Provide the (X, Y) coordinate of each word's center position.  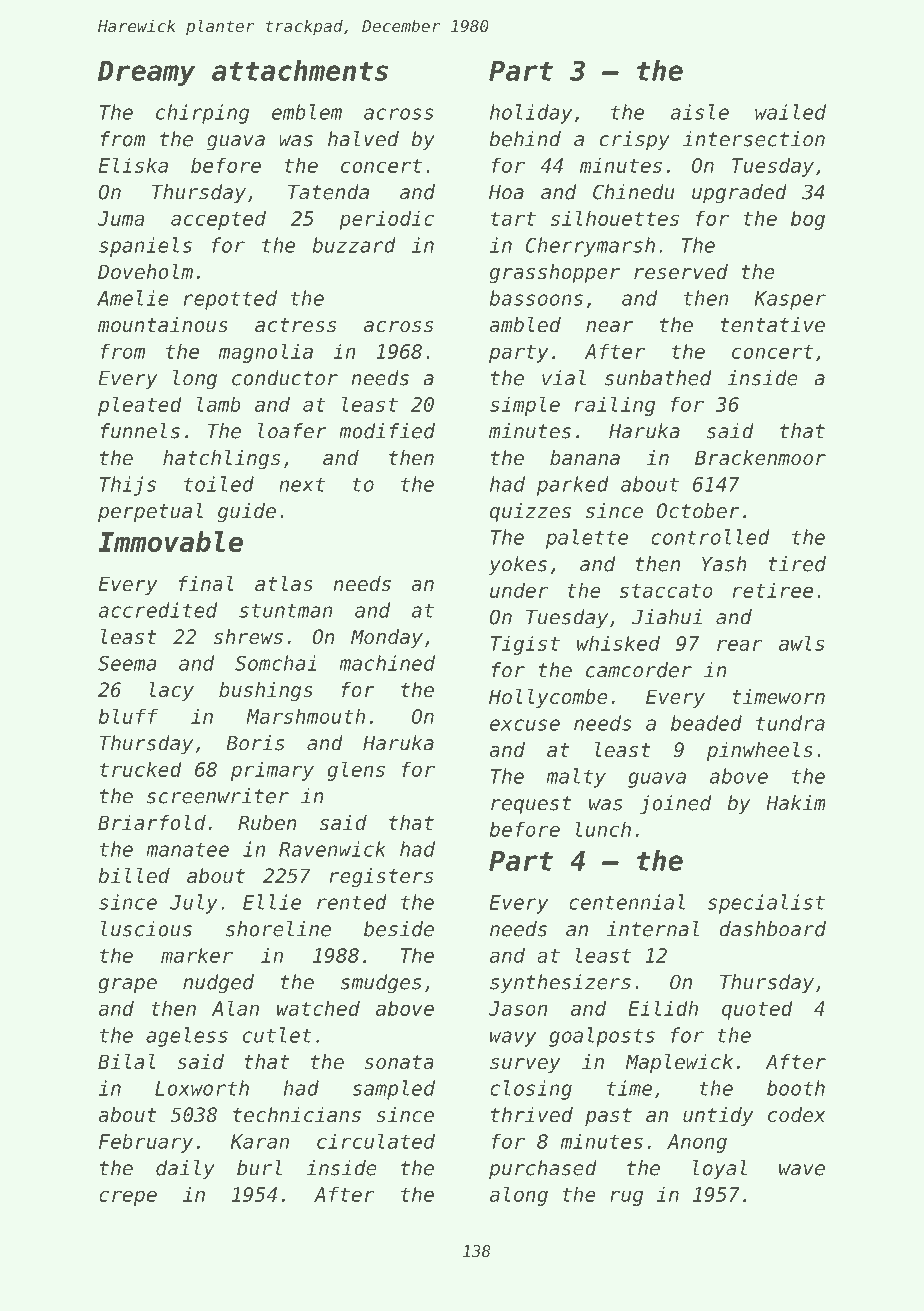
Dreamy (146, 73)
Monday (387, 638)
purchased (543, 1170)
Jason (518, 1008)
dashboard (773, 929)
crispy (635, 141)
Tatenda (328, 192)
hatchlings (221, 459)
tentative (773, 325)
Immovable (170, 541)
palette (587, 539)
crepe (128, 1198)
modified (387, 431)
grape (127, 986)
